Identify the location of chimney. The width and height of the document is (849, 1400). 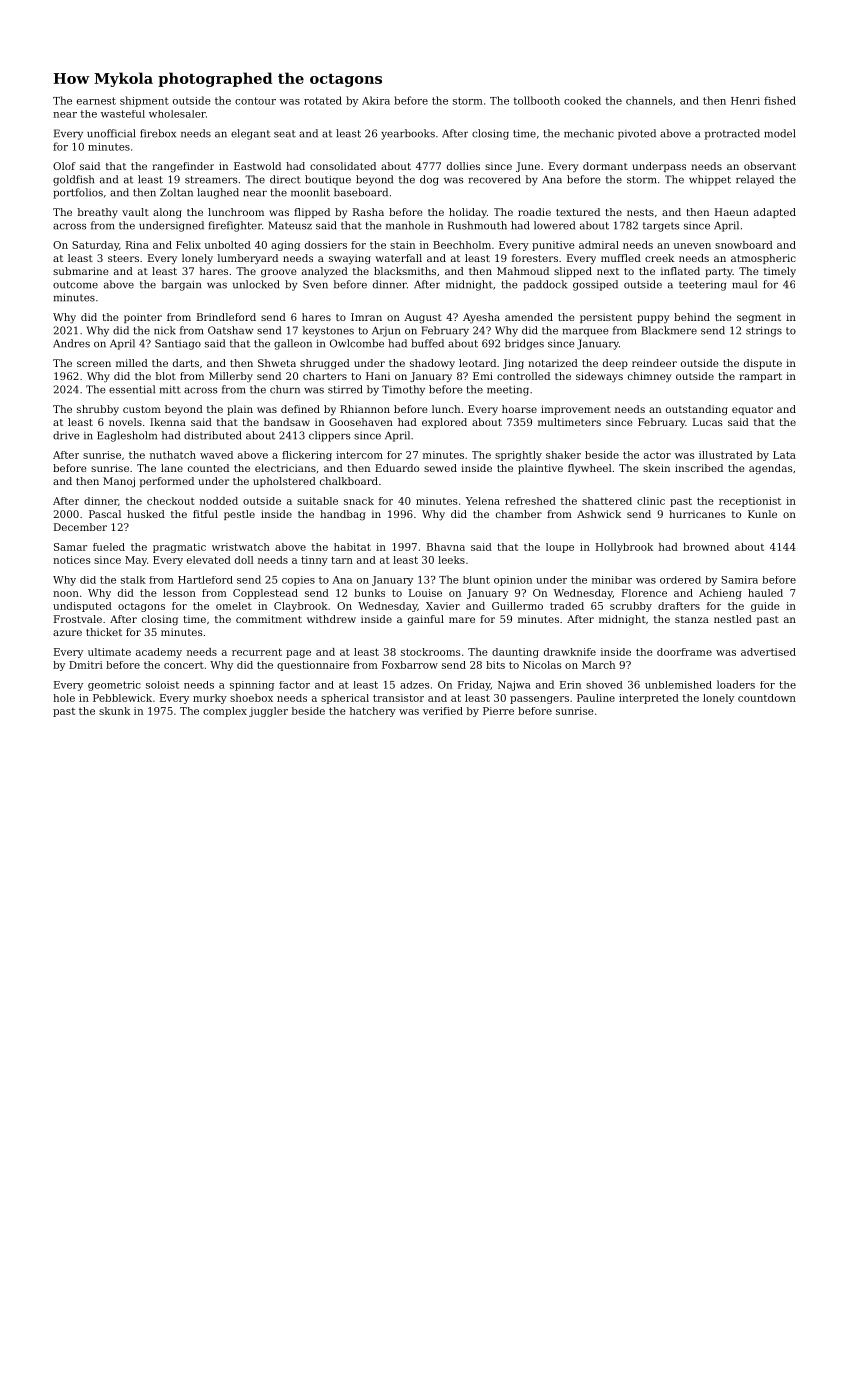
(649, 377).
